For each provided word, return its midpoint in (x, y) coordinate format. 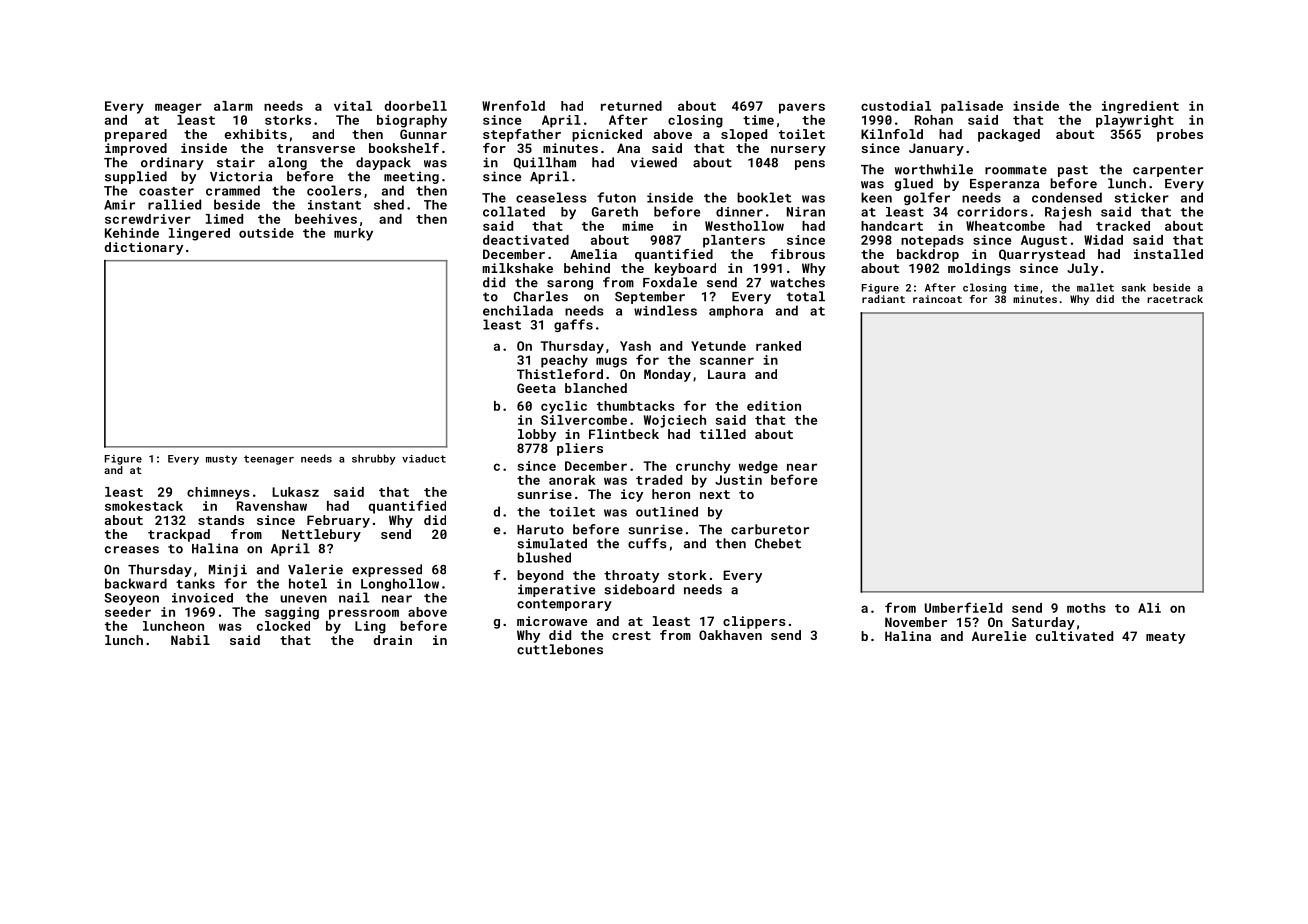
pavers (802, 108)
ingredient (1140, 107)
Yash (635, 346)
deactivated (526, 240)
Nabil (190, 640)
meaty (1165, 638)
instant (334, 205)
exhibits (255, 134)
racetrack (1175, 299)
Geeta (536, 388)
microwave (552, 621)
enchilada (518, 310)
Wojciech (675, 421)
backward (136, 583)
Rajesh (1068, 213)
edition (774, 406)
